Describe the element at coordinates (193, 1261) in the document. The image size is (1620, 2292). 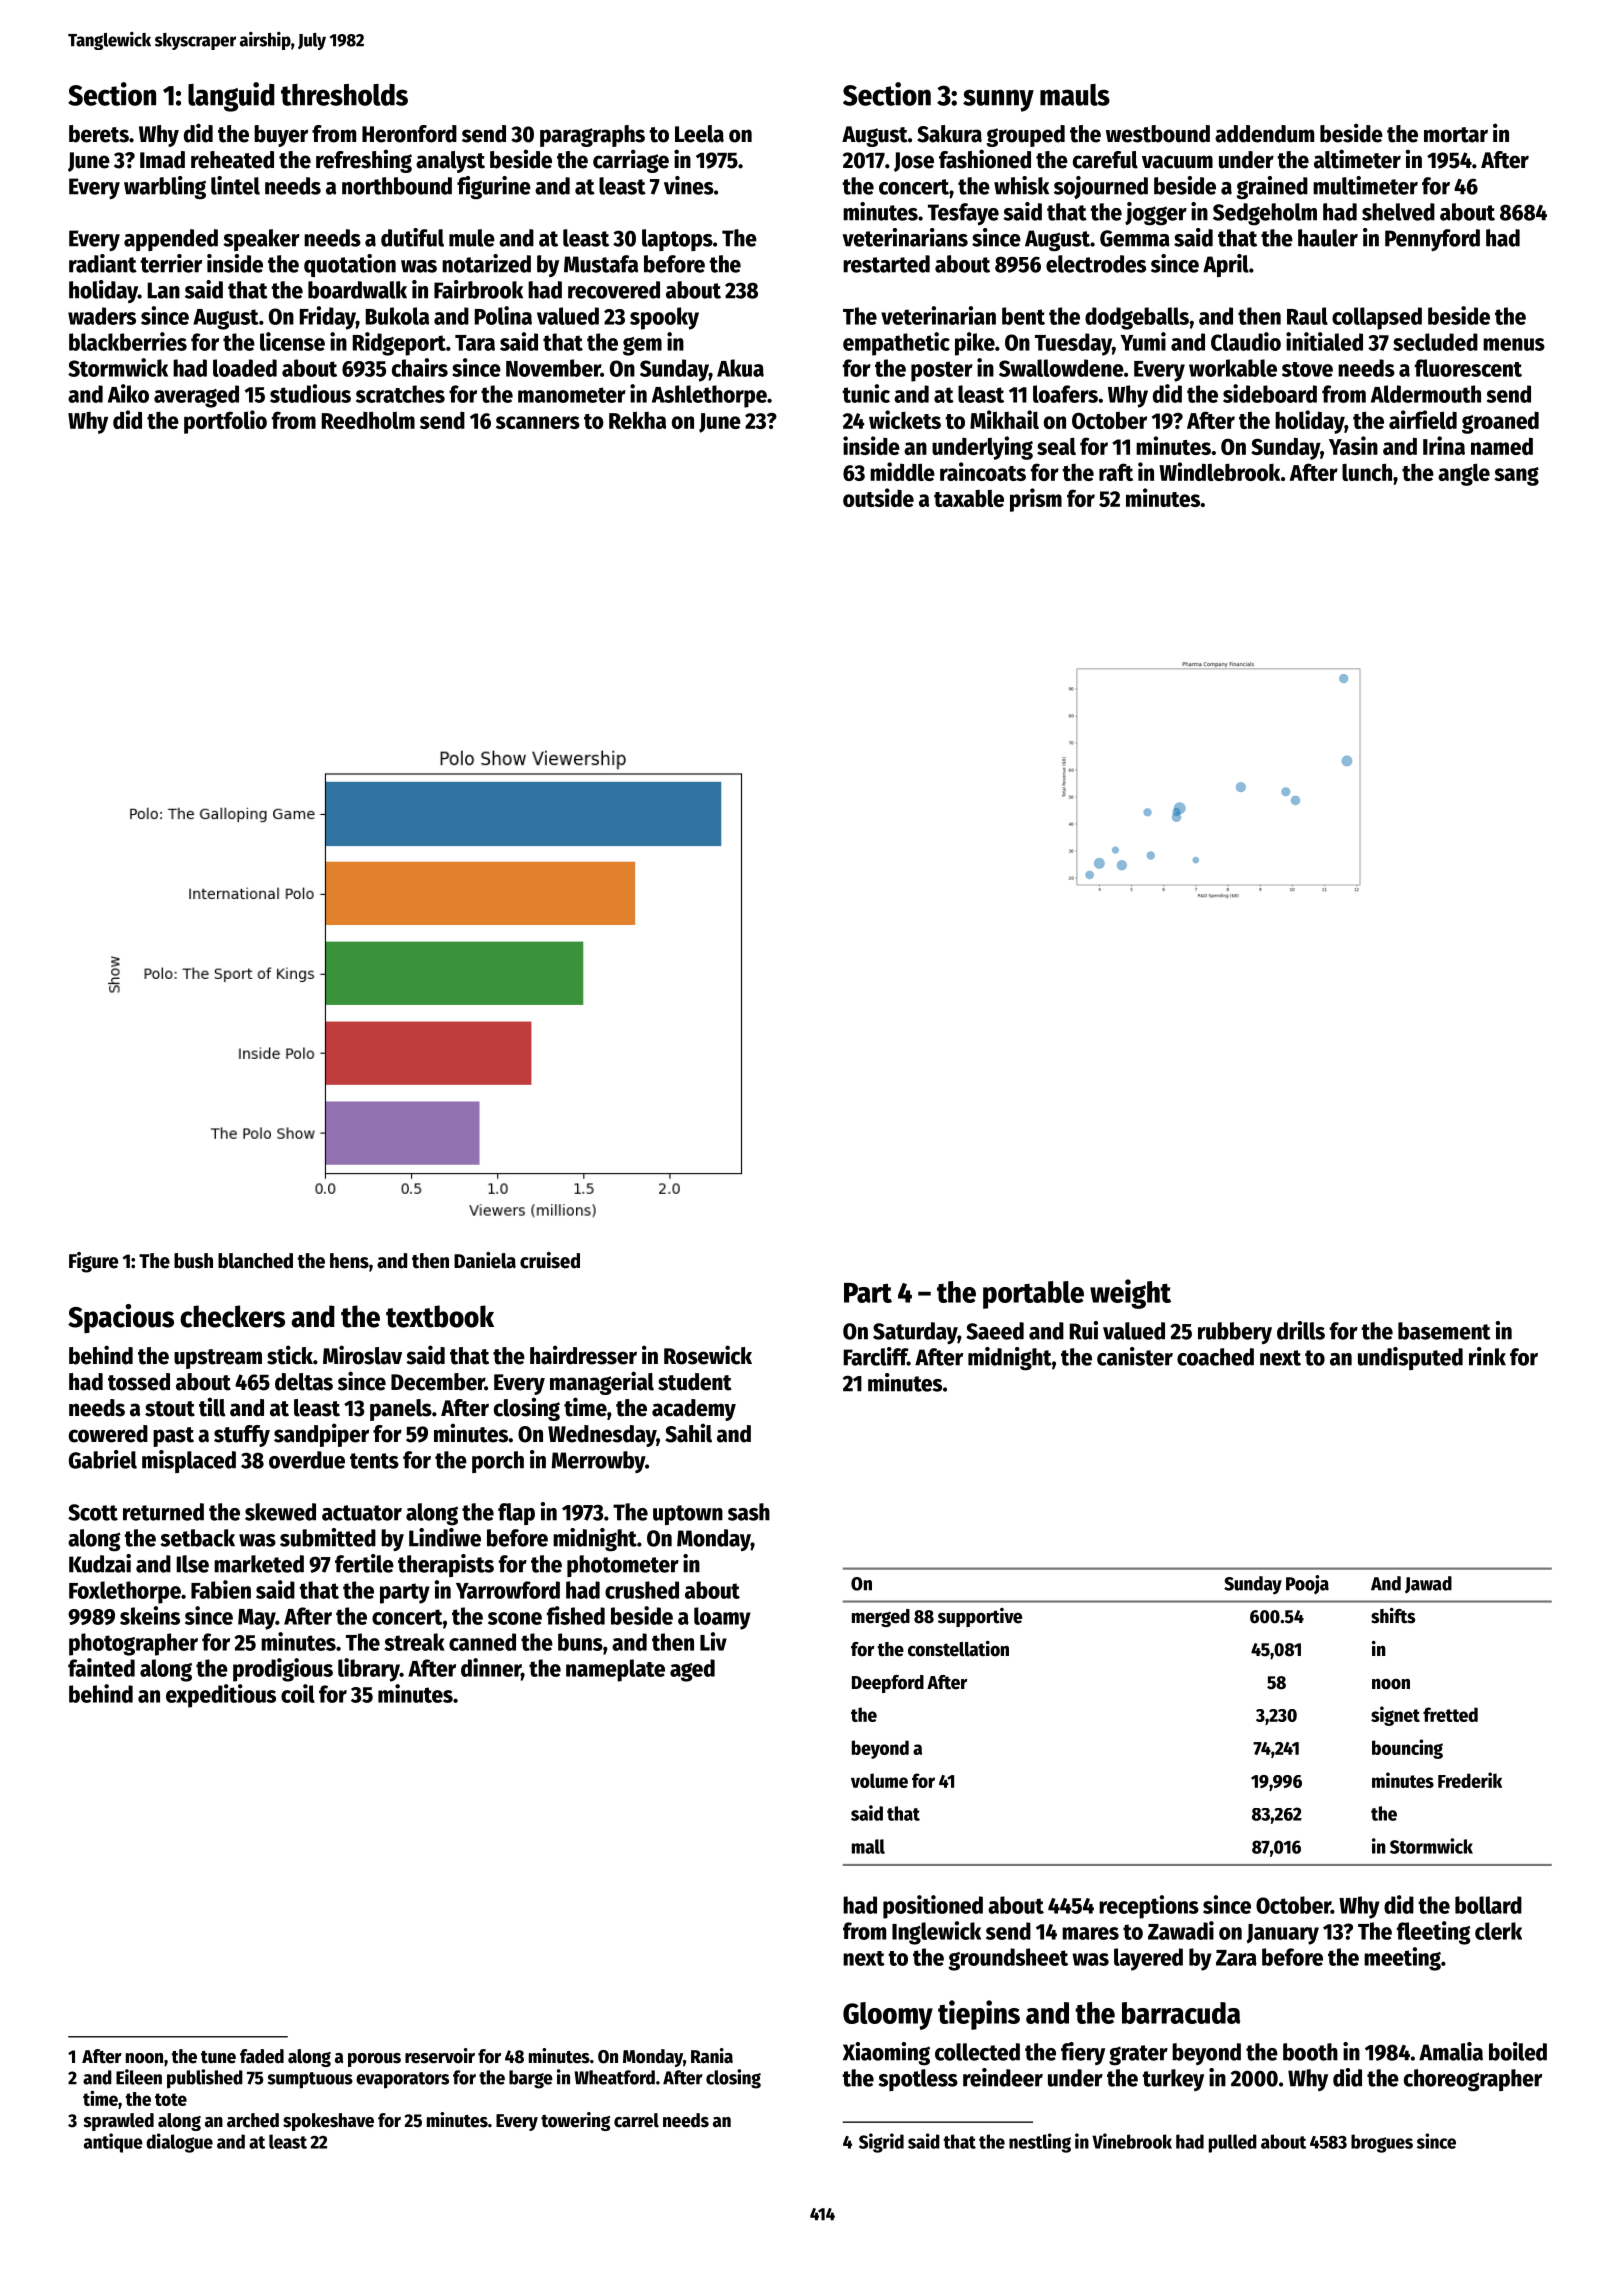
I see `bush` at that location.
